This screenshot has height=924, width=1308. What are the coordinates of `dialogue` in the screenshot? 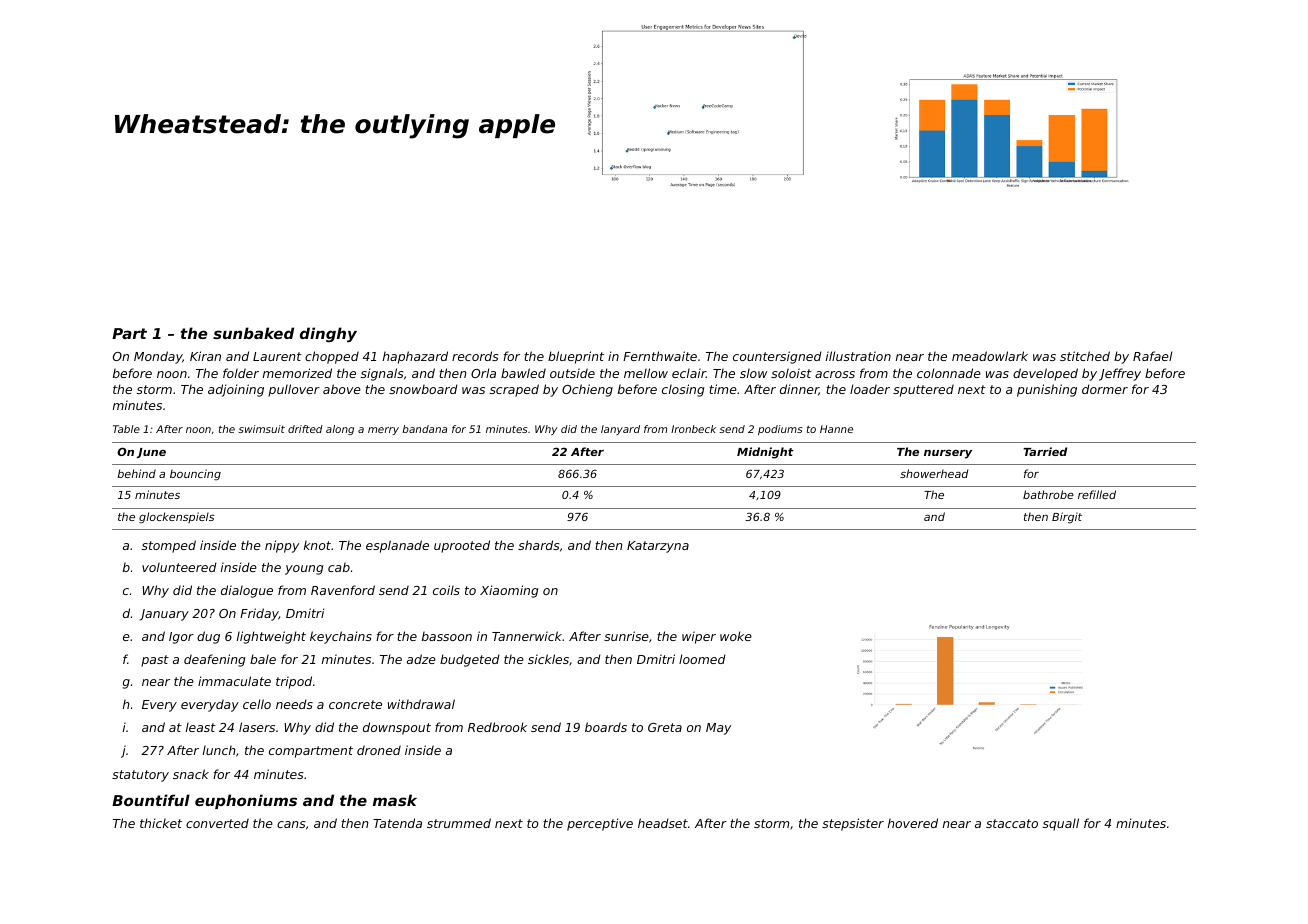 It's located at (247, 591).
